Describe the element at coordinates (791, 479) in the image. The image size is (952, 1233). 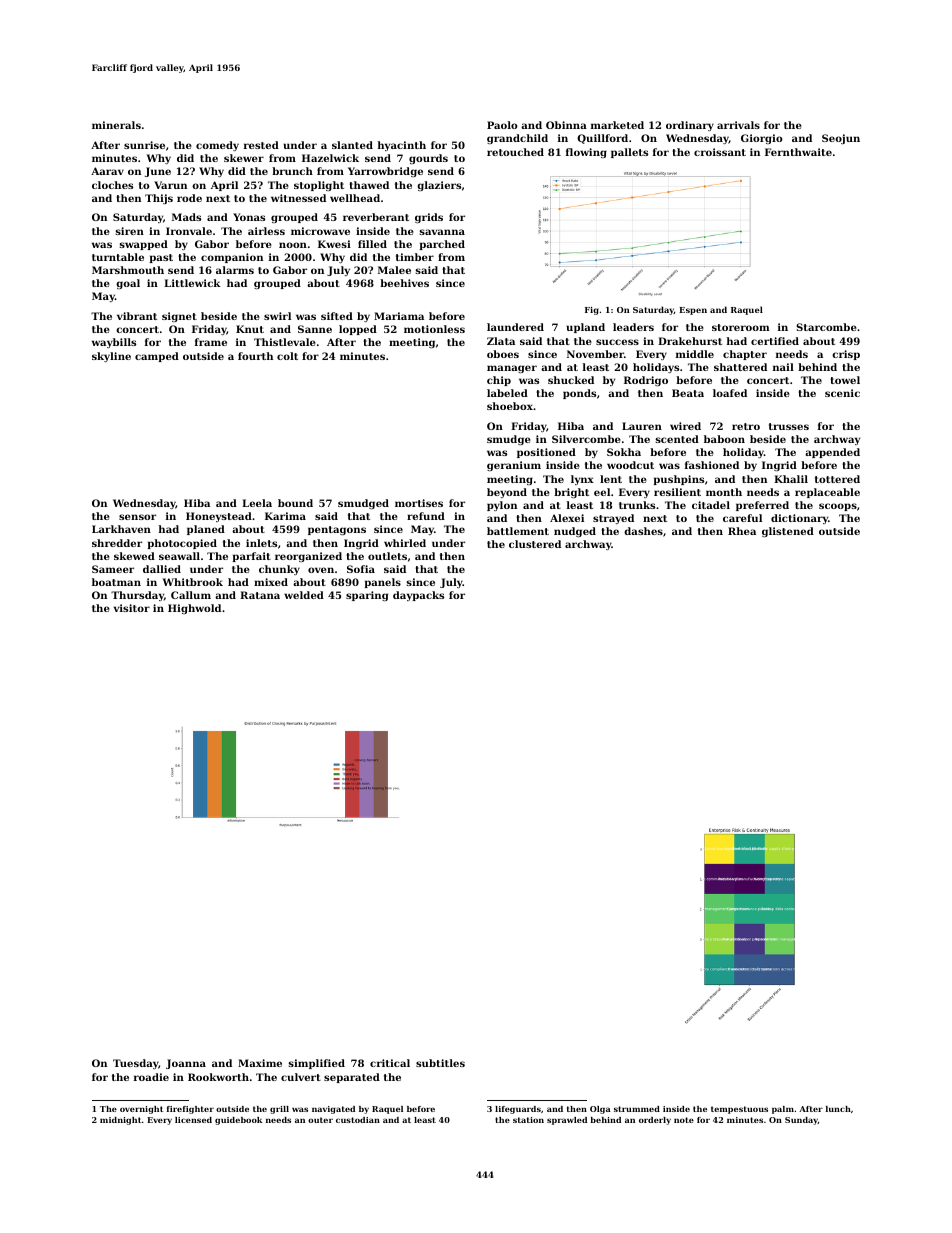
I see `Khalil` at that location.
